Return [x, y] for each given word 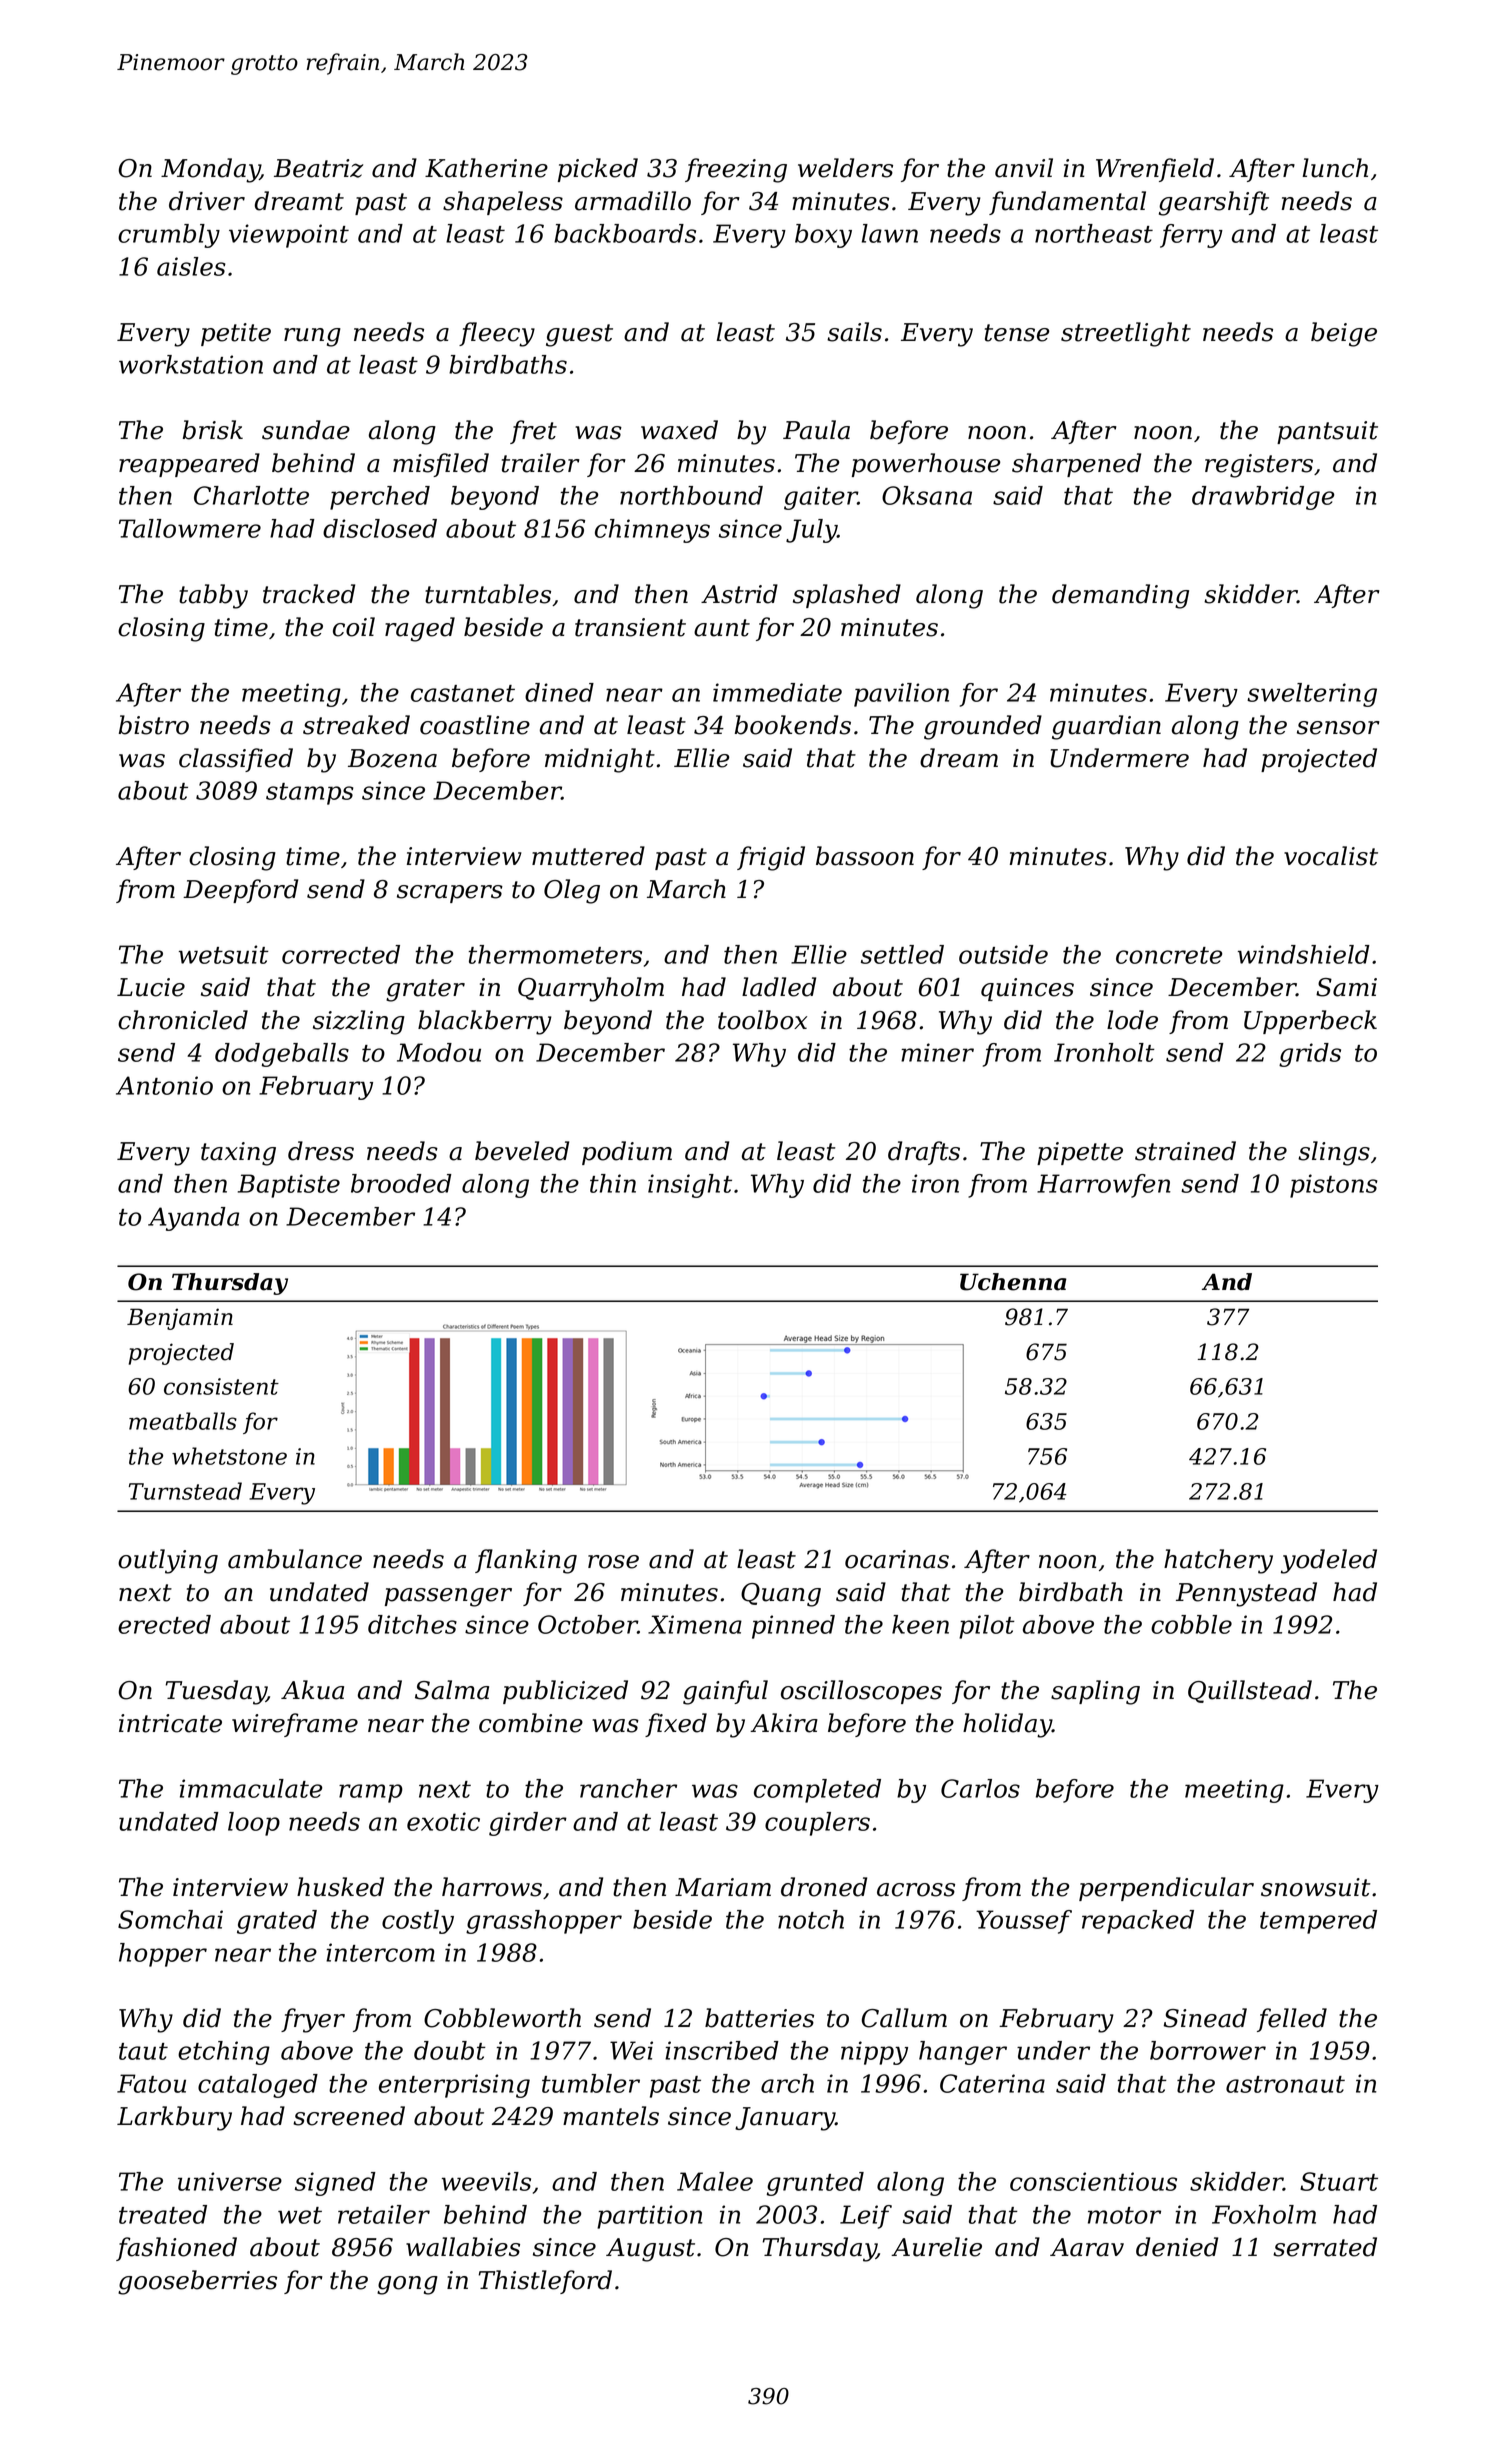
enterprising [454, 2086]
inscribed [722, 2050]
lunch [1335, 168]
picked [598, 170]
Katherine [486, 168]
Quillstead [1250, 1691]
